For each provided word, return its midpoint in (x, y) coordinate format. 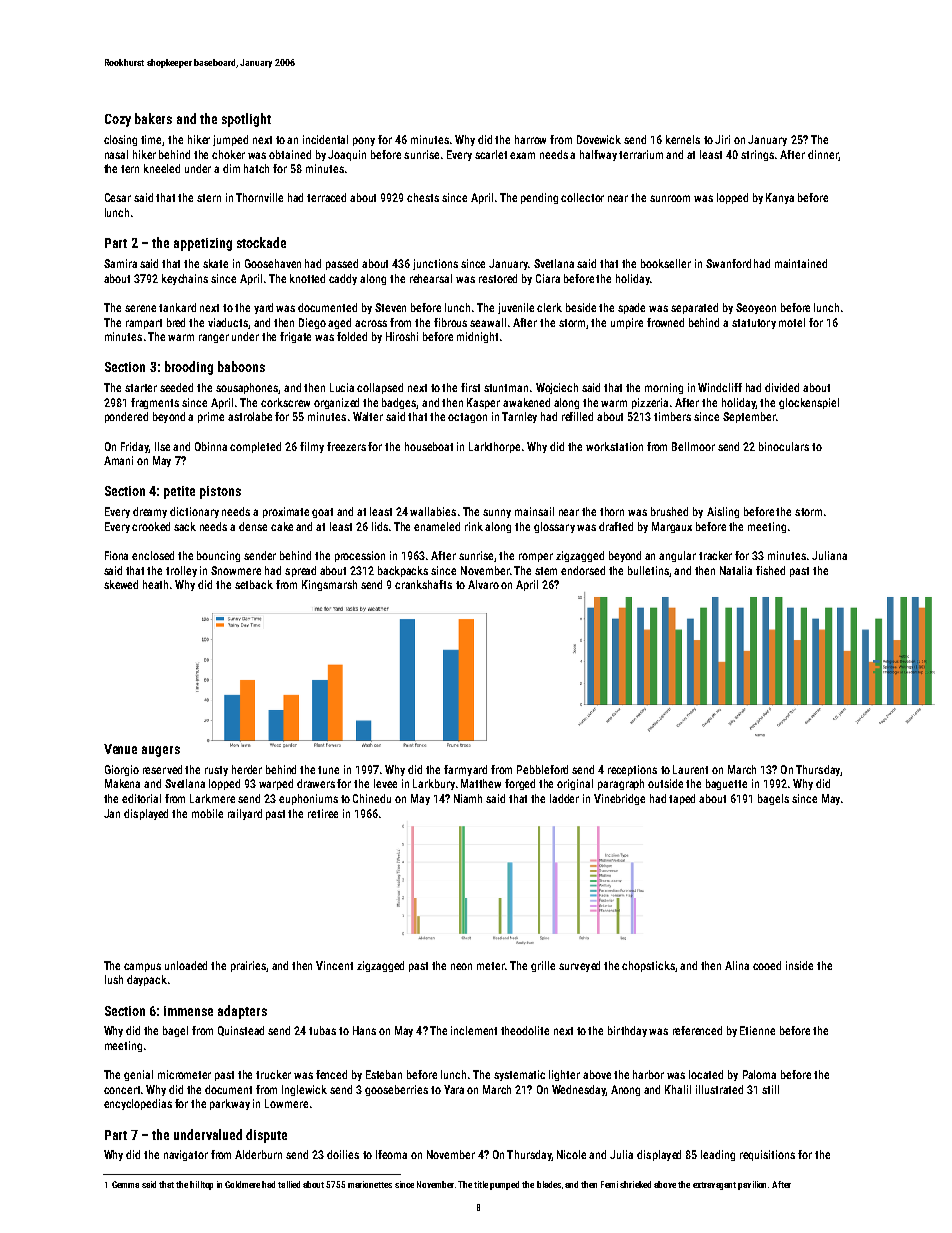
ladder (564, 798)
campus (142, 967)
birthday (627, 1031)
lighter (564, 1075)
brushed (669, 511)
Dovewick (599, 139)
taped (682, 799)
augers (161, 751)
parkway (230, 1104)
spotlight (246, 120)
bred (176, 322)
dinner (823, 155)
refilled (577, 416)
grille (543, 966)
